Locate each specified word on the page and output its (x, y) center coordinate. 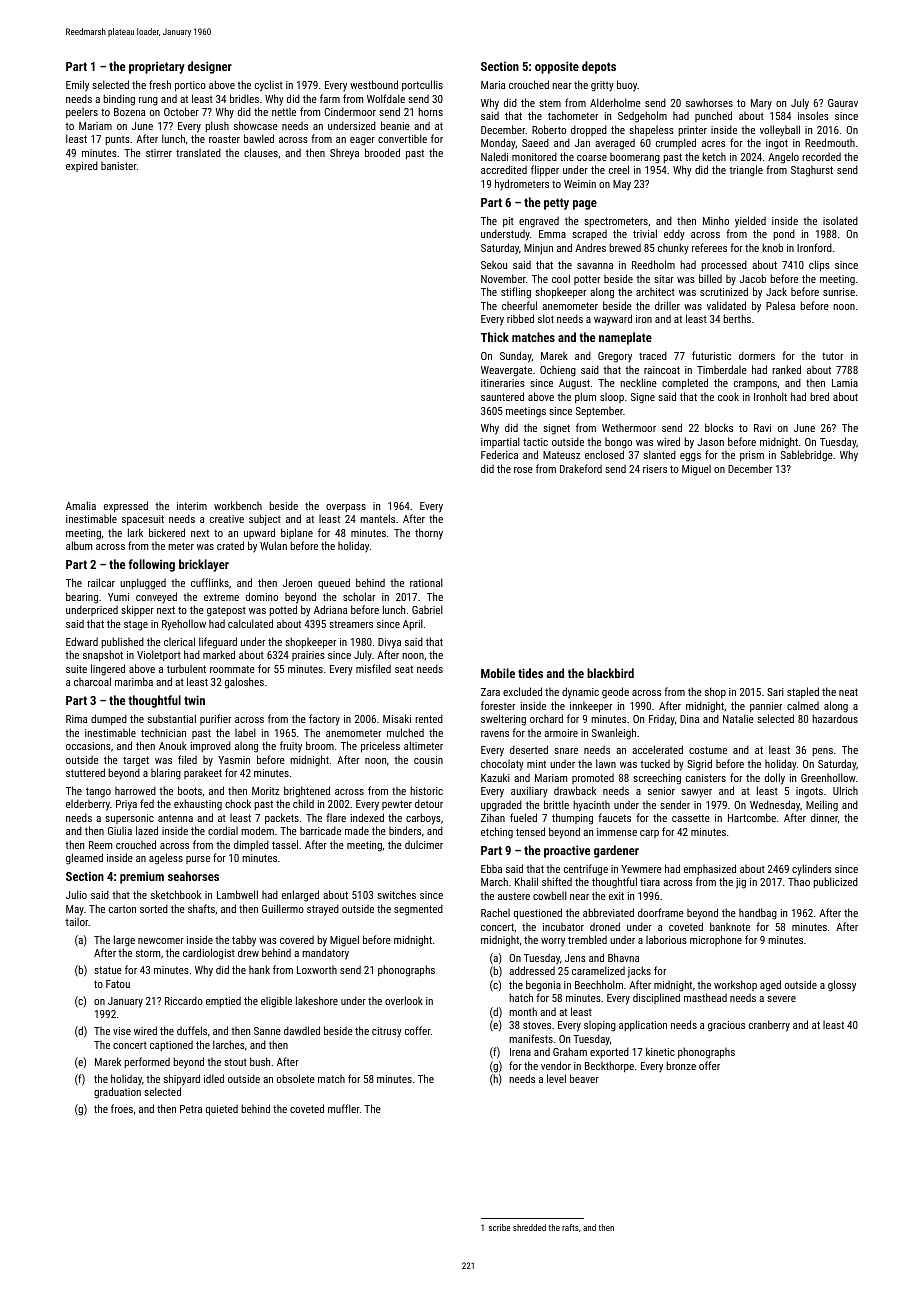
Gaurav (843, 103)
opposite (557, 67)
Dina (689, 719)
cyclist (269, 86)
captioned (171, 1045)
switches (396, 894)
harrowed (135, 790)
